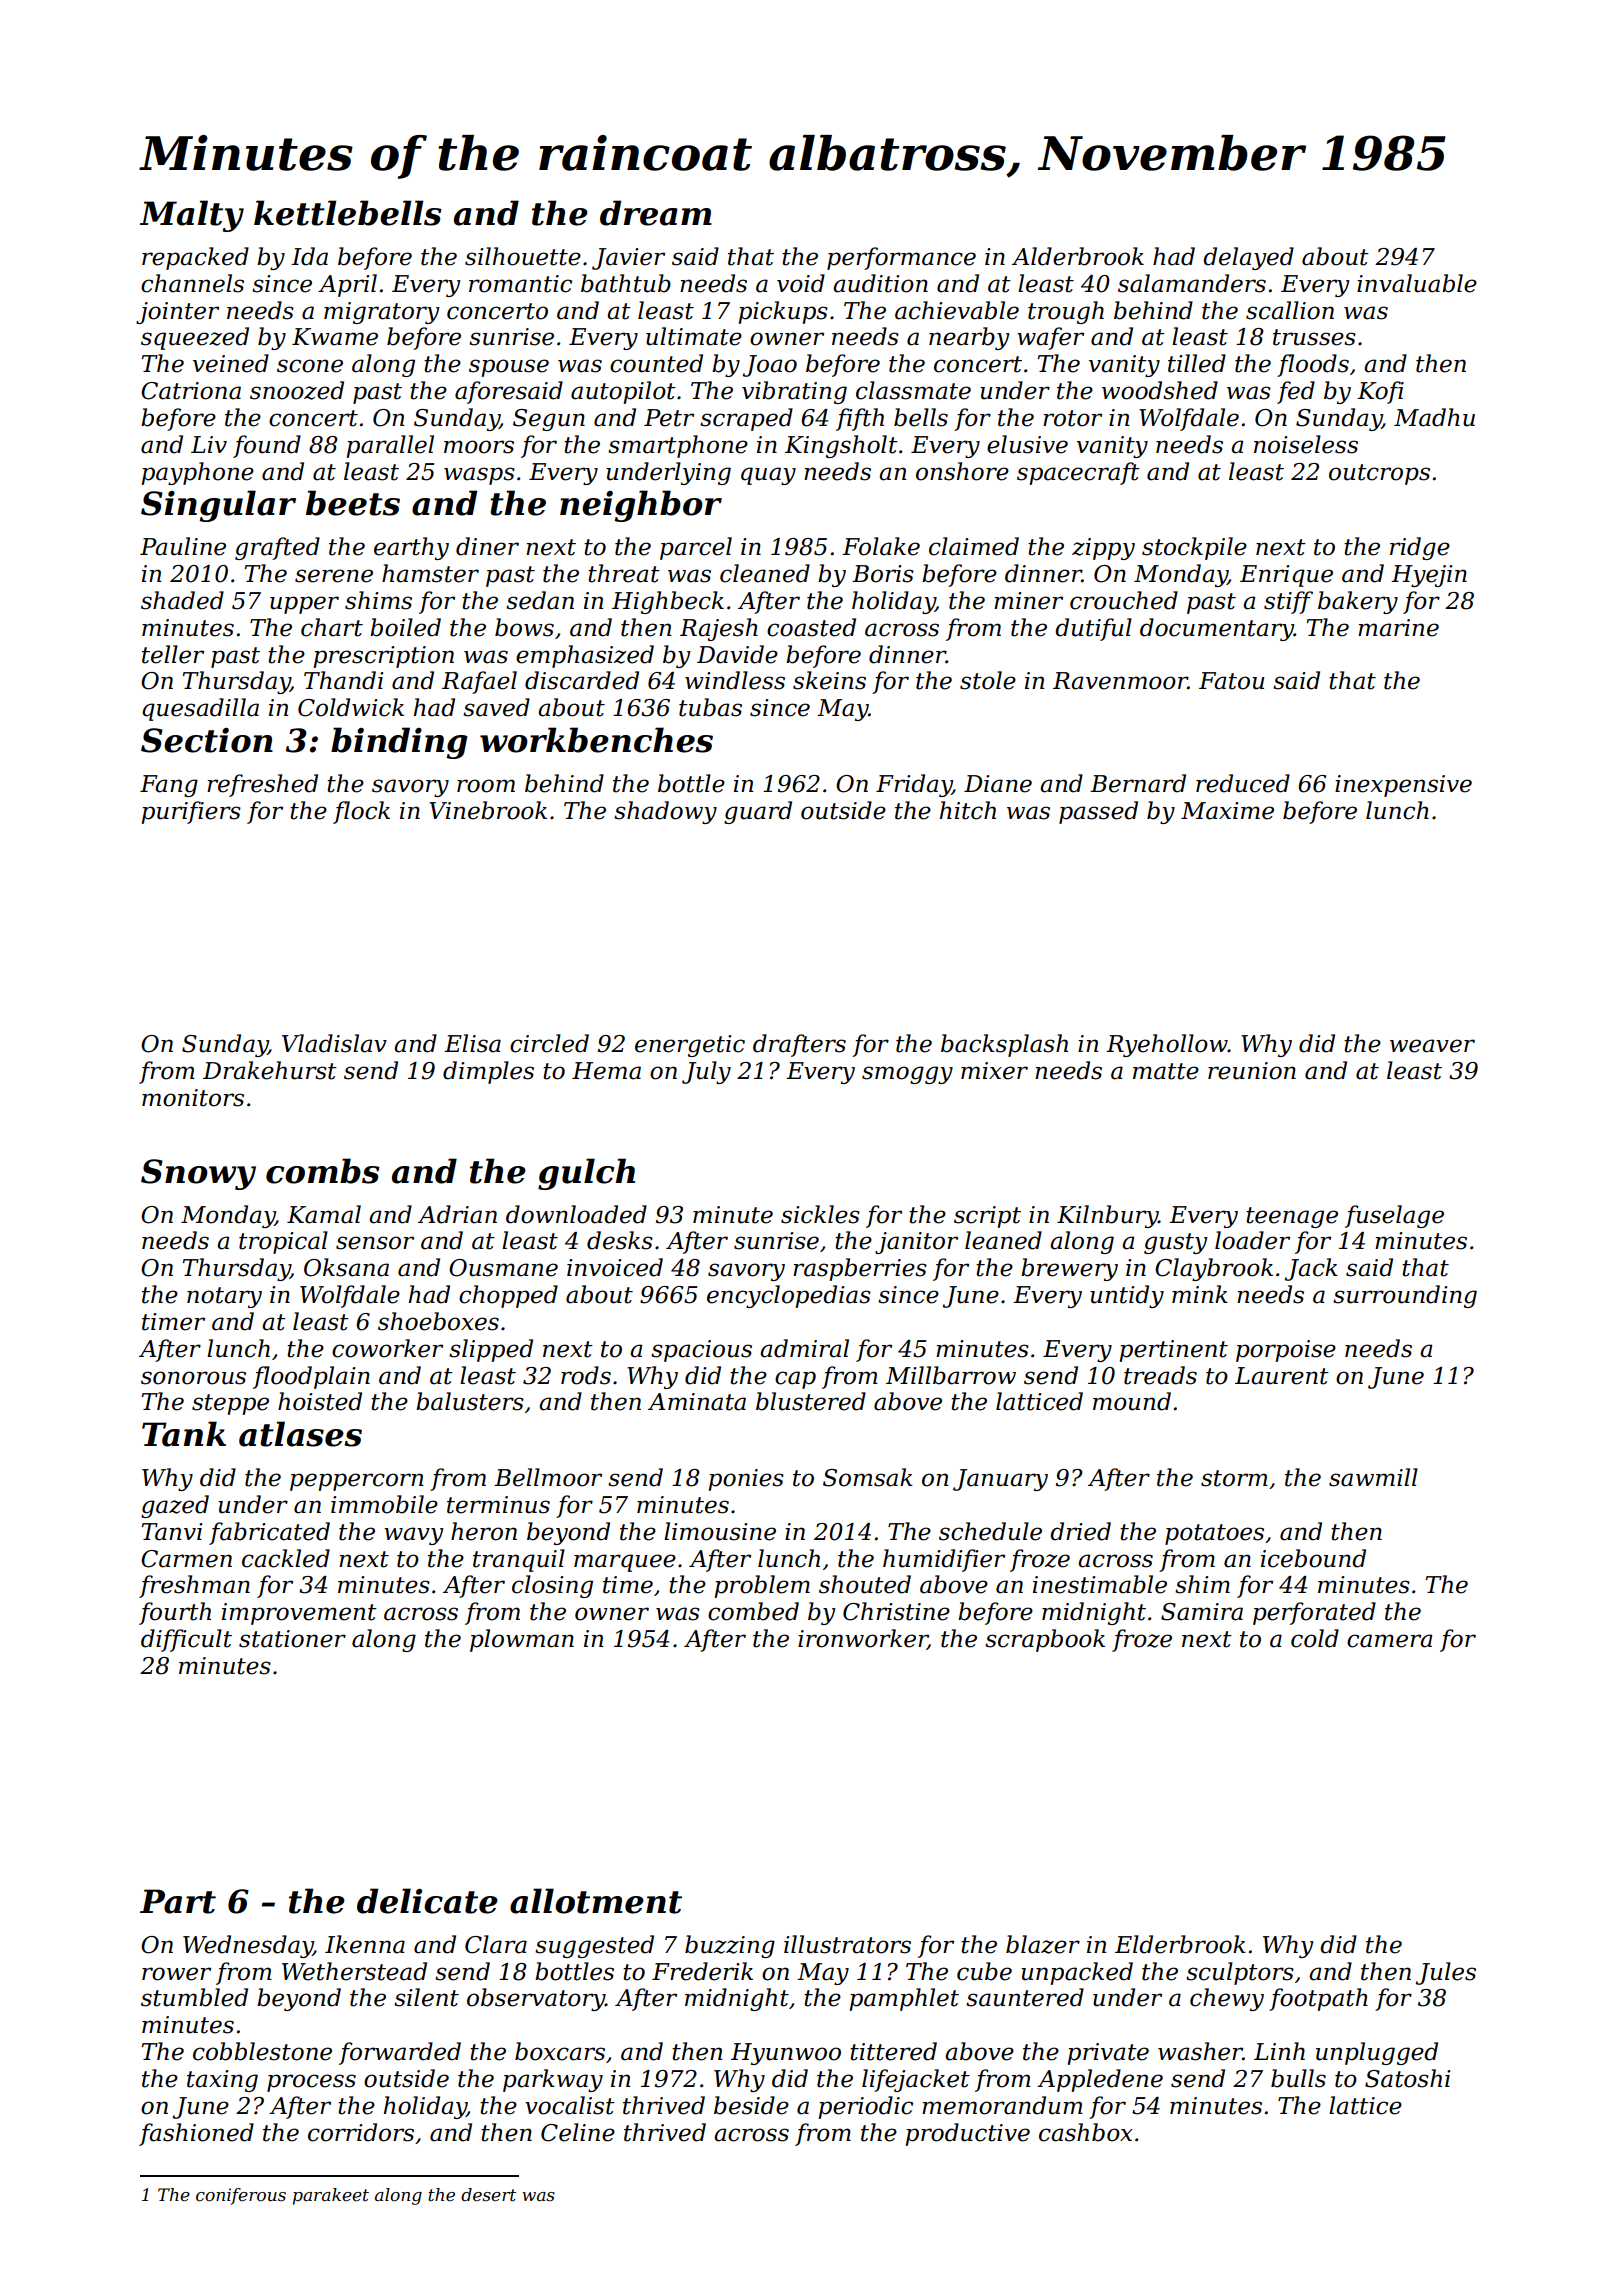 This document has height=2292, width=1620. I want to click on combed, so click(753, 1611).
